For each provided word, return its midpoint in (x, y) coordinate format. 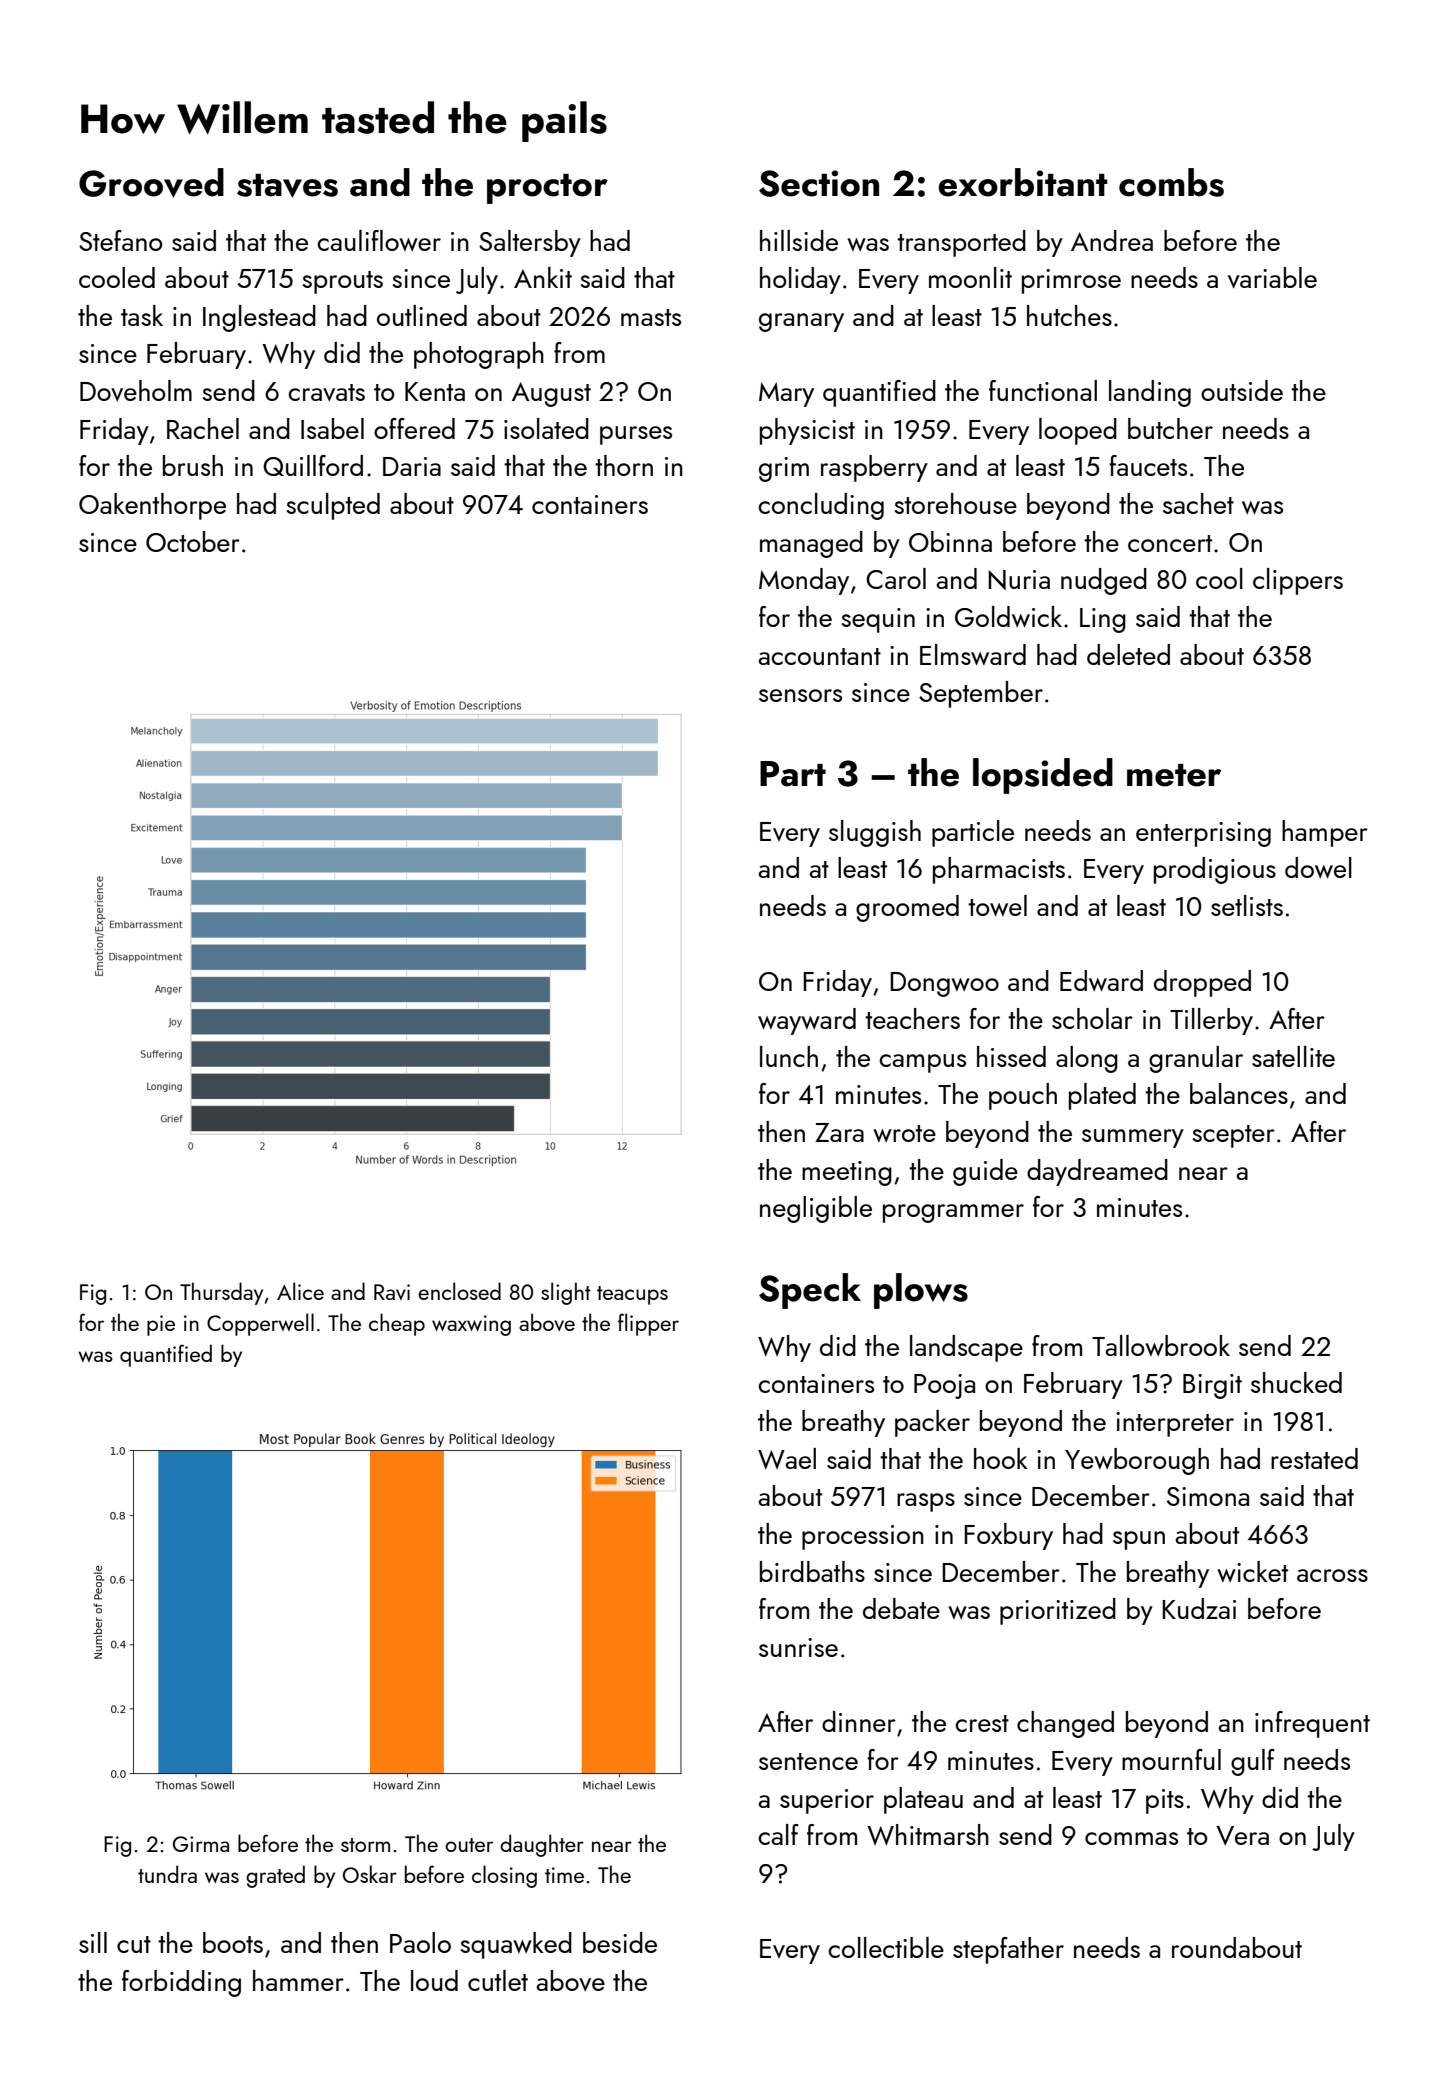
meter (1174, 775)
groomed (907, 908)
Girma (201, 1844)
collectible (886, 1947)
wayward (807, 1021)
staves (287, 186)
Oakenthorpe (152, 506)
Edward (1101, 981)
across (1332, 1575)
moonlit (970, 277)
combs (1171, 182)
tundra (167, 1874)
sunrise (798, 1647)
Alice (300, 1291)
